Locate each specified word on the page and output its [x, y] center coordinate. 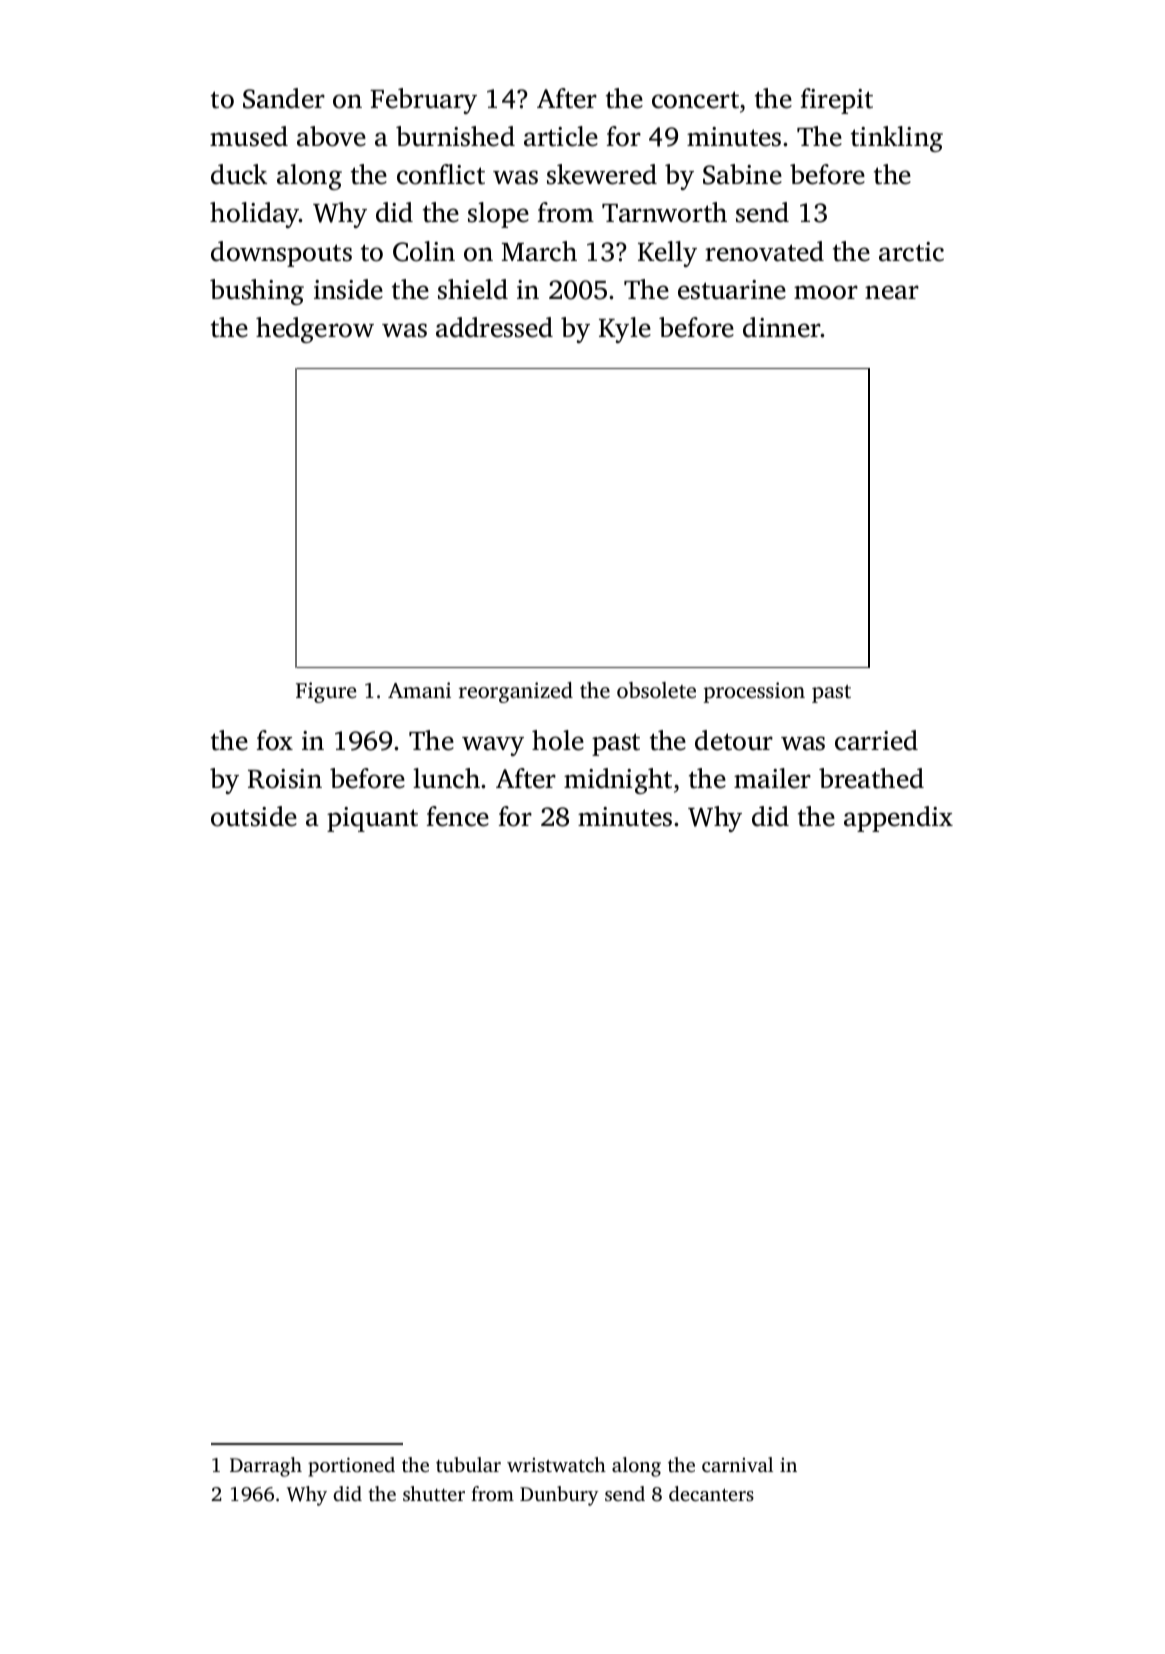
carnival [737, 1464]
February [423, 101]
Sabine [742, 174]
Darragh [266, 1467]
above [331, 136]
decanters [711, 1493]
